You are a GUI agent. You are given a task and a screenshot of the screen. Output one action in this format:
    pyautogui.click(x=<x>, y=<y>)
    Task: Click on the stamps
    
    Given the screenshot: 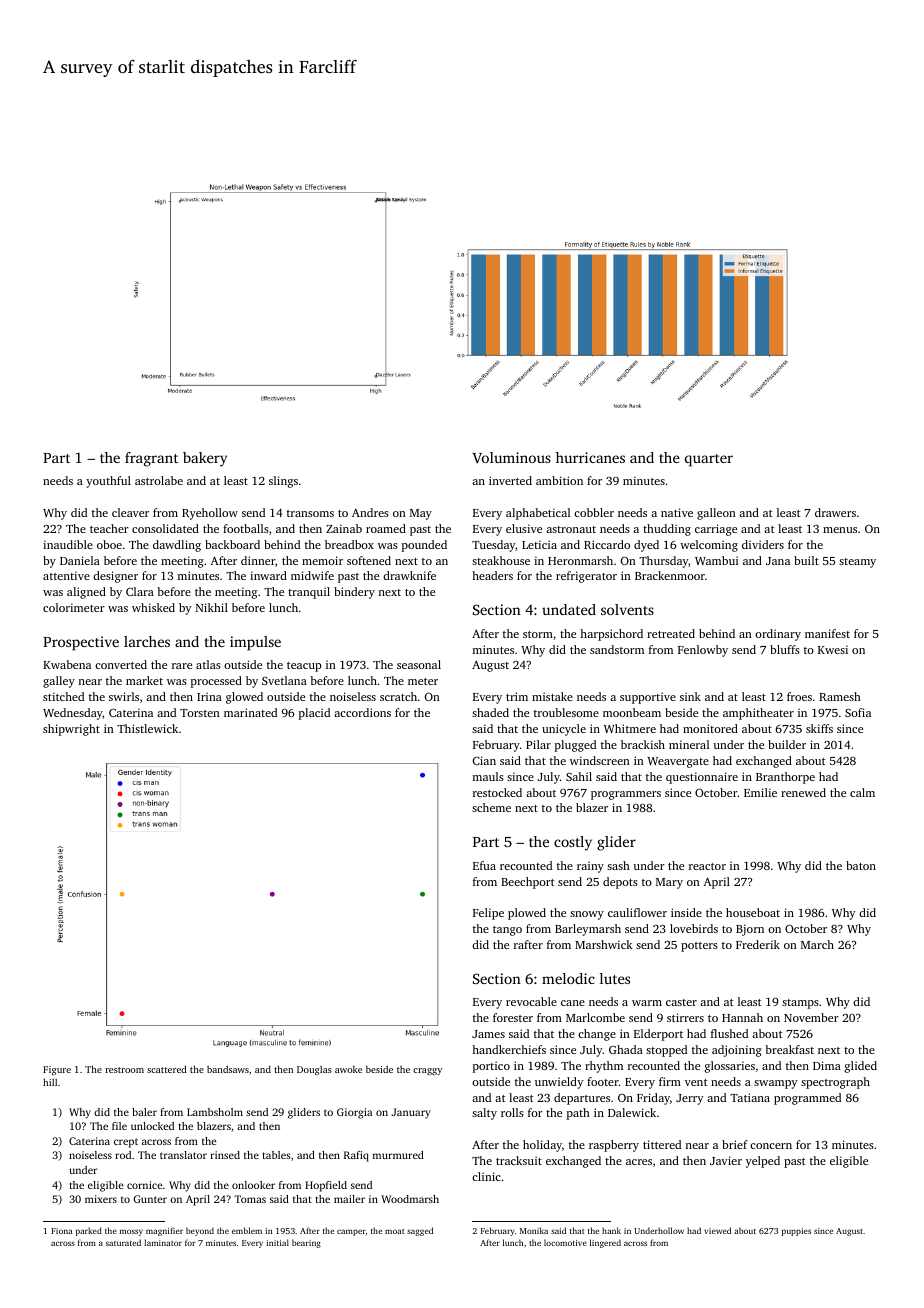 What is the action you would take?
    pyautogui.click(x=800, y=1004)
